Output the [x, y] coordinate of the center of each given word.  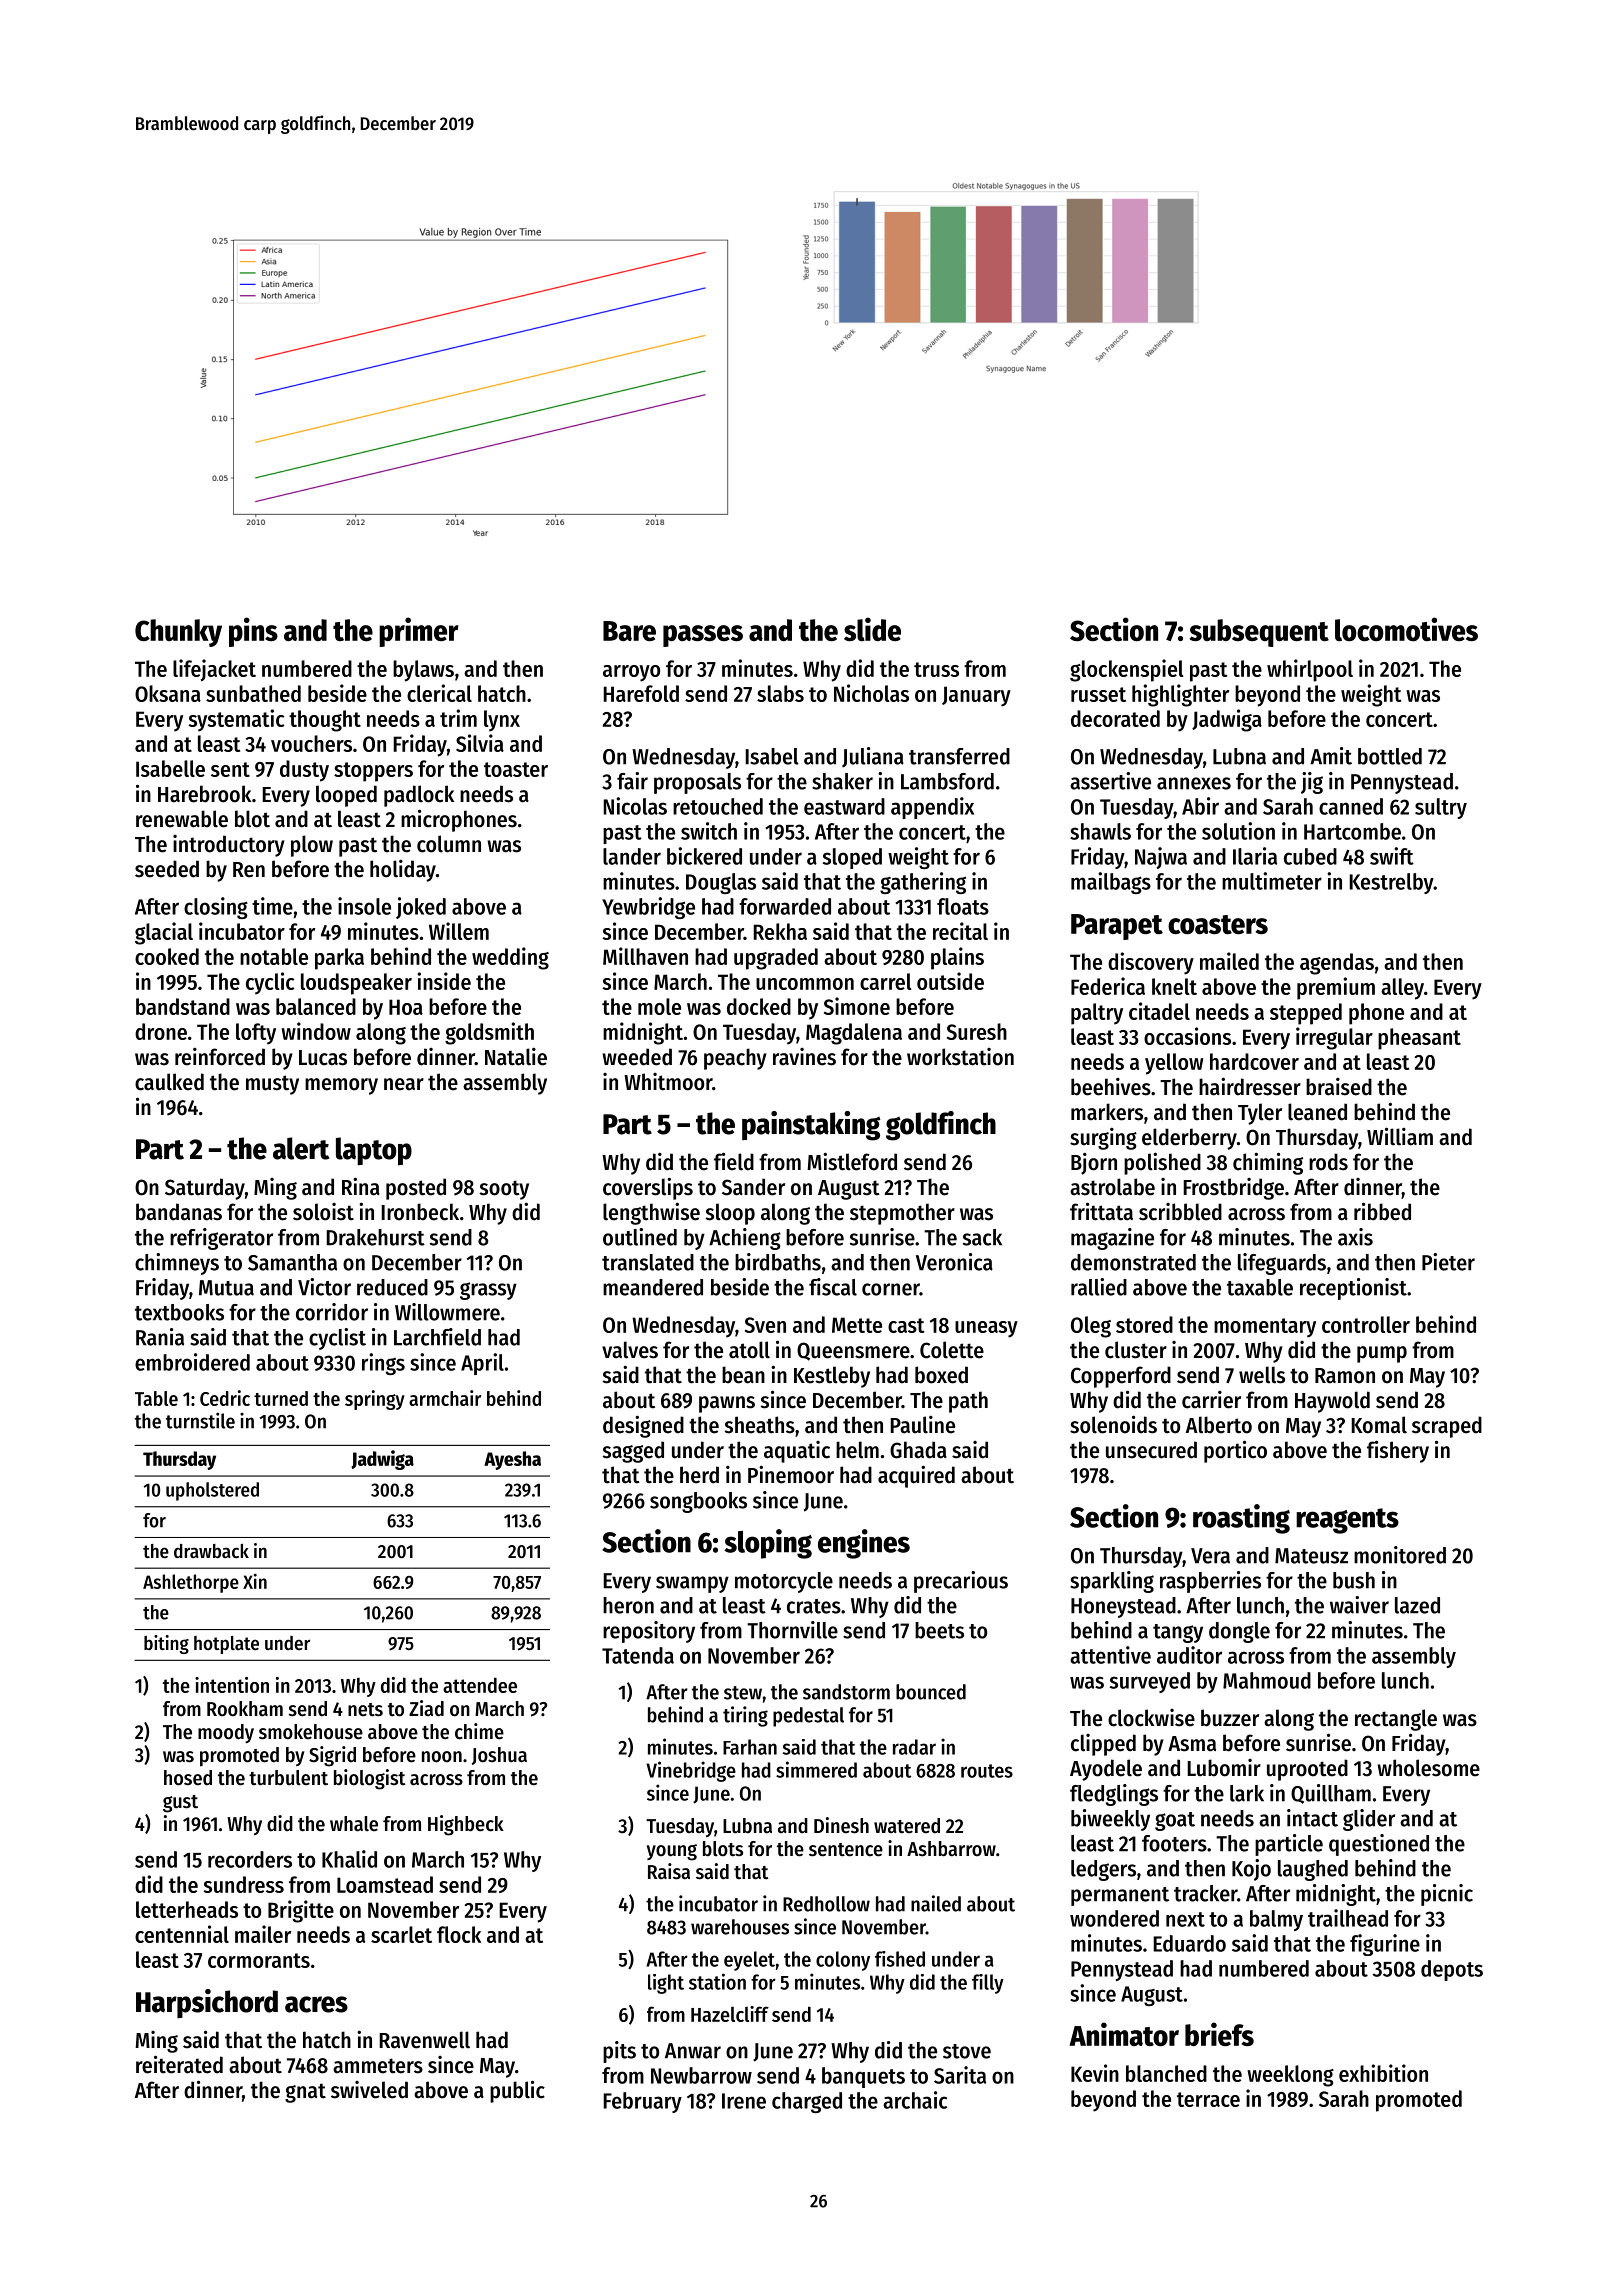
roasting [1241, 1519]
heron [628, 1605]
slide [872, 629]
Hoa [406, 1007]
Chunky [178, 633]
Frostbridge [1233, 1189]
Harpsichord [207, 2003]
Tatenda [638, 1655]
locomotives [1406, 629]
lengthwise [651, 1213]
